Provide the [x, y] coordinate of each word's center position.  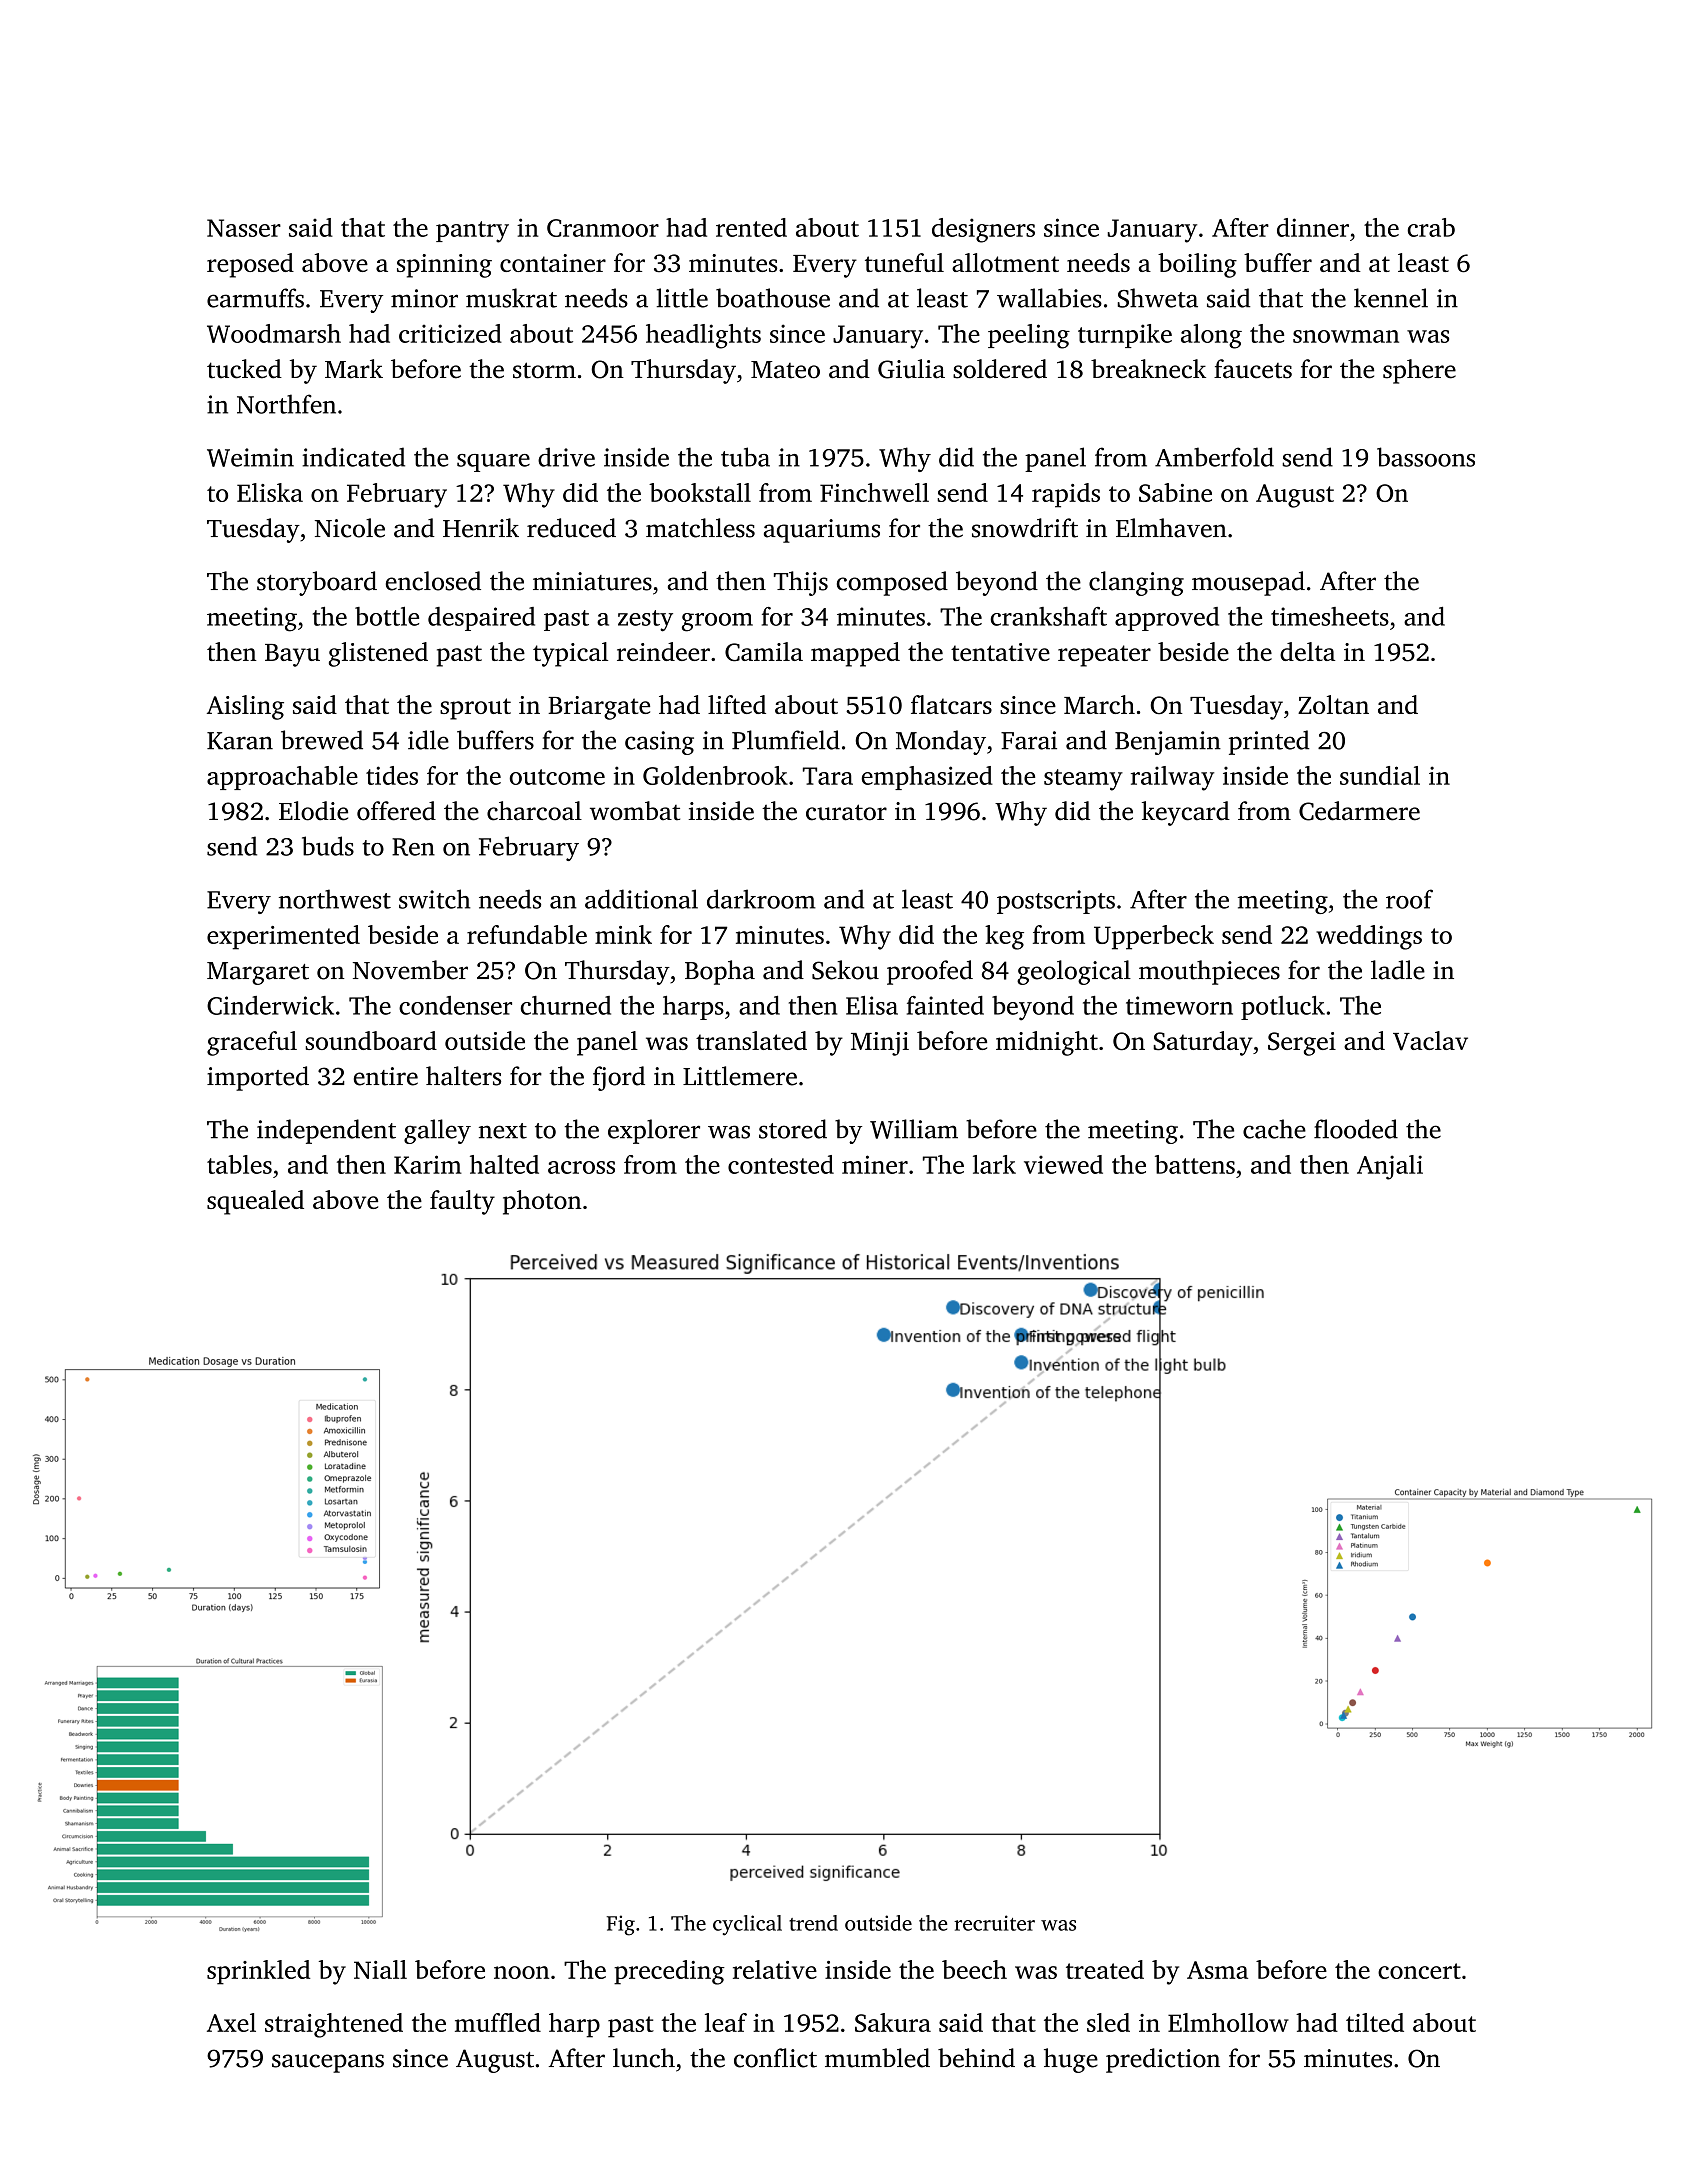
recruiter [994, 1923]
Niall [380, 1969]
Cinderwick [270, 1005]
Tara [828, 776]
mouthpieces [1209, 972]
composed [892, 583]
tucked [244, 369]
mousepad [1248, 583]
